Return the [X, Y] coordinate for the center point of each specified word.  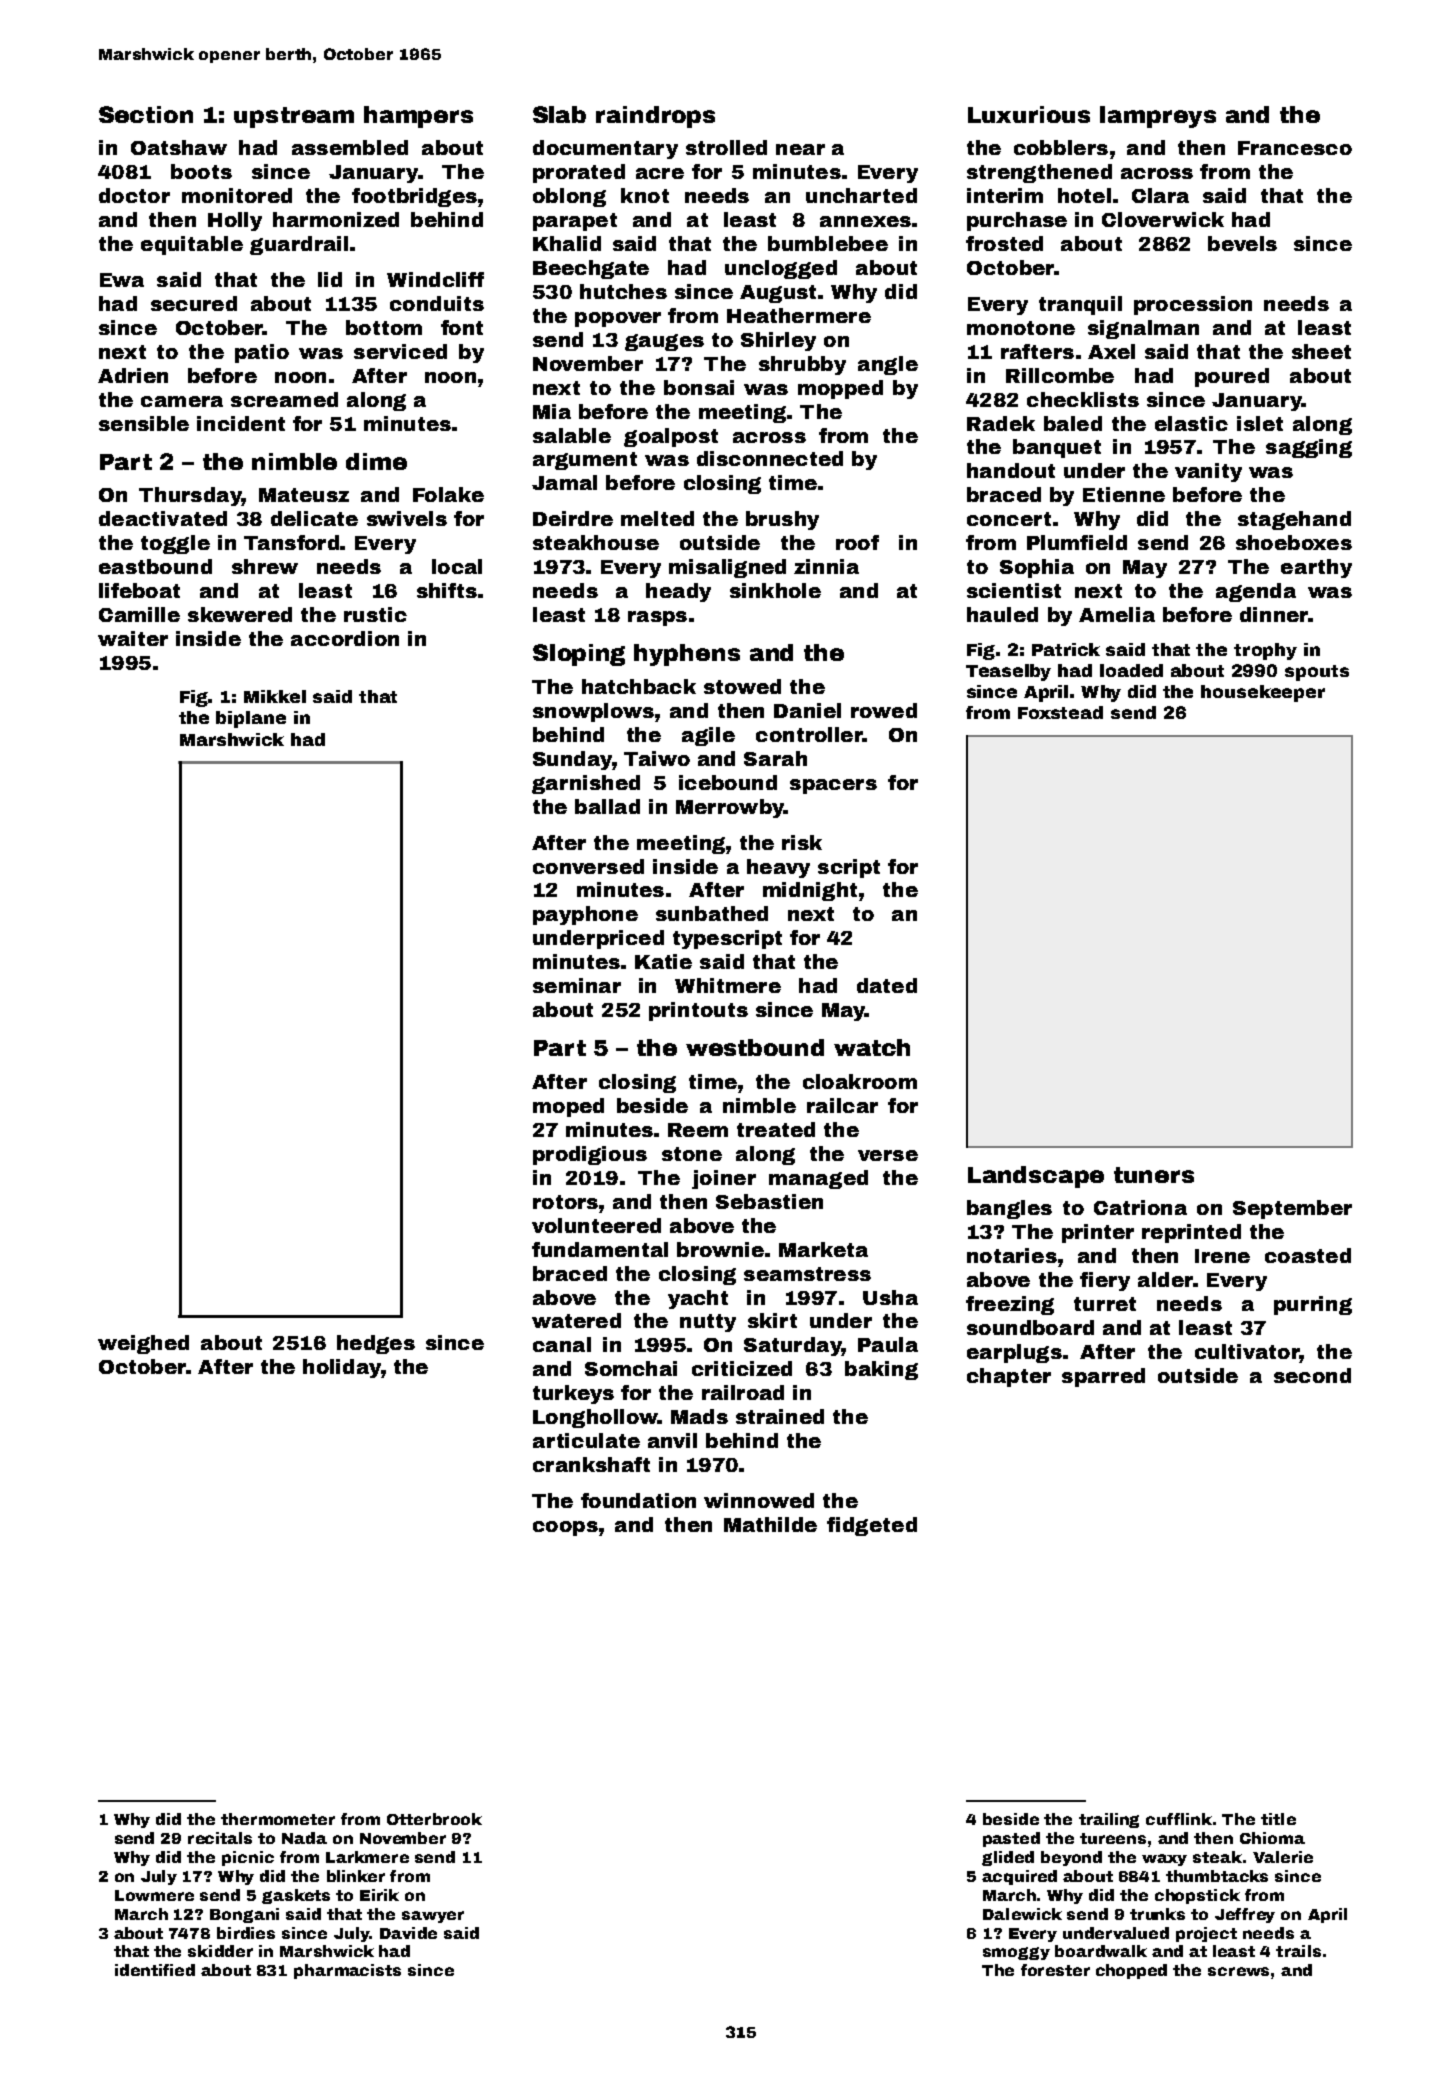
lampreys [1158, 117]
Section [146, 114]
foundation [638, 1500]
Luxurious [1029, 114]
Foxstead [1060, 712]
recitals [220, 1838]
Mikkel [275, 696]
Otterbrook [434, 1819]
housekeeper [1263, 693]
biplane [251, 719]
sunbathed [712, 913]
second [1312, 1375]
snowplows [593, 712]
